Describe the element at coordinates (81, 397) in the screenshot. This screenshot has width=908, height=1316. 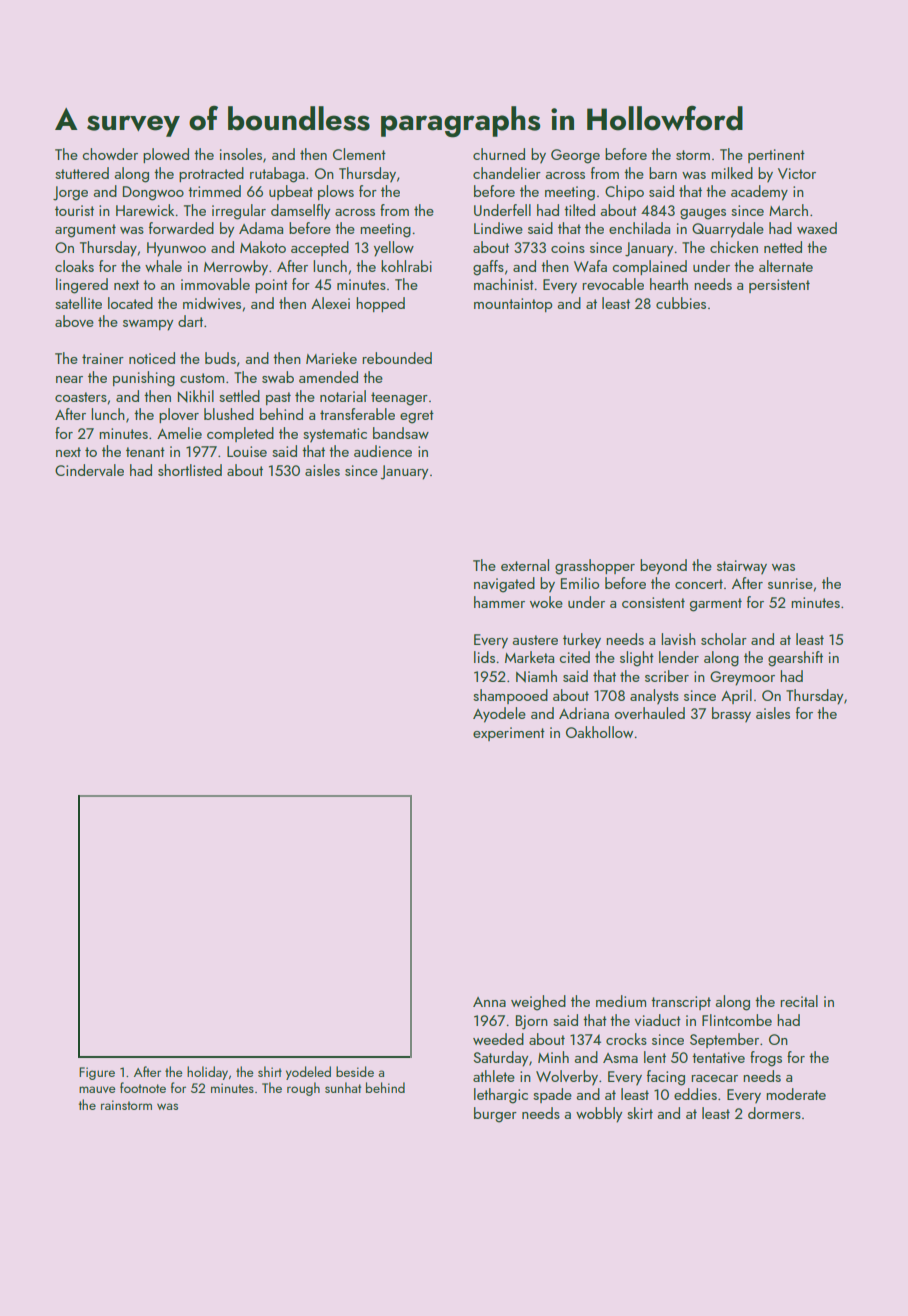
I see `coasters` at that location.
